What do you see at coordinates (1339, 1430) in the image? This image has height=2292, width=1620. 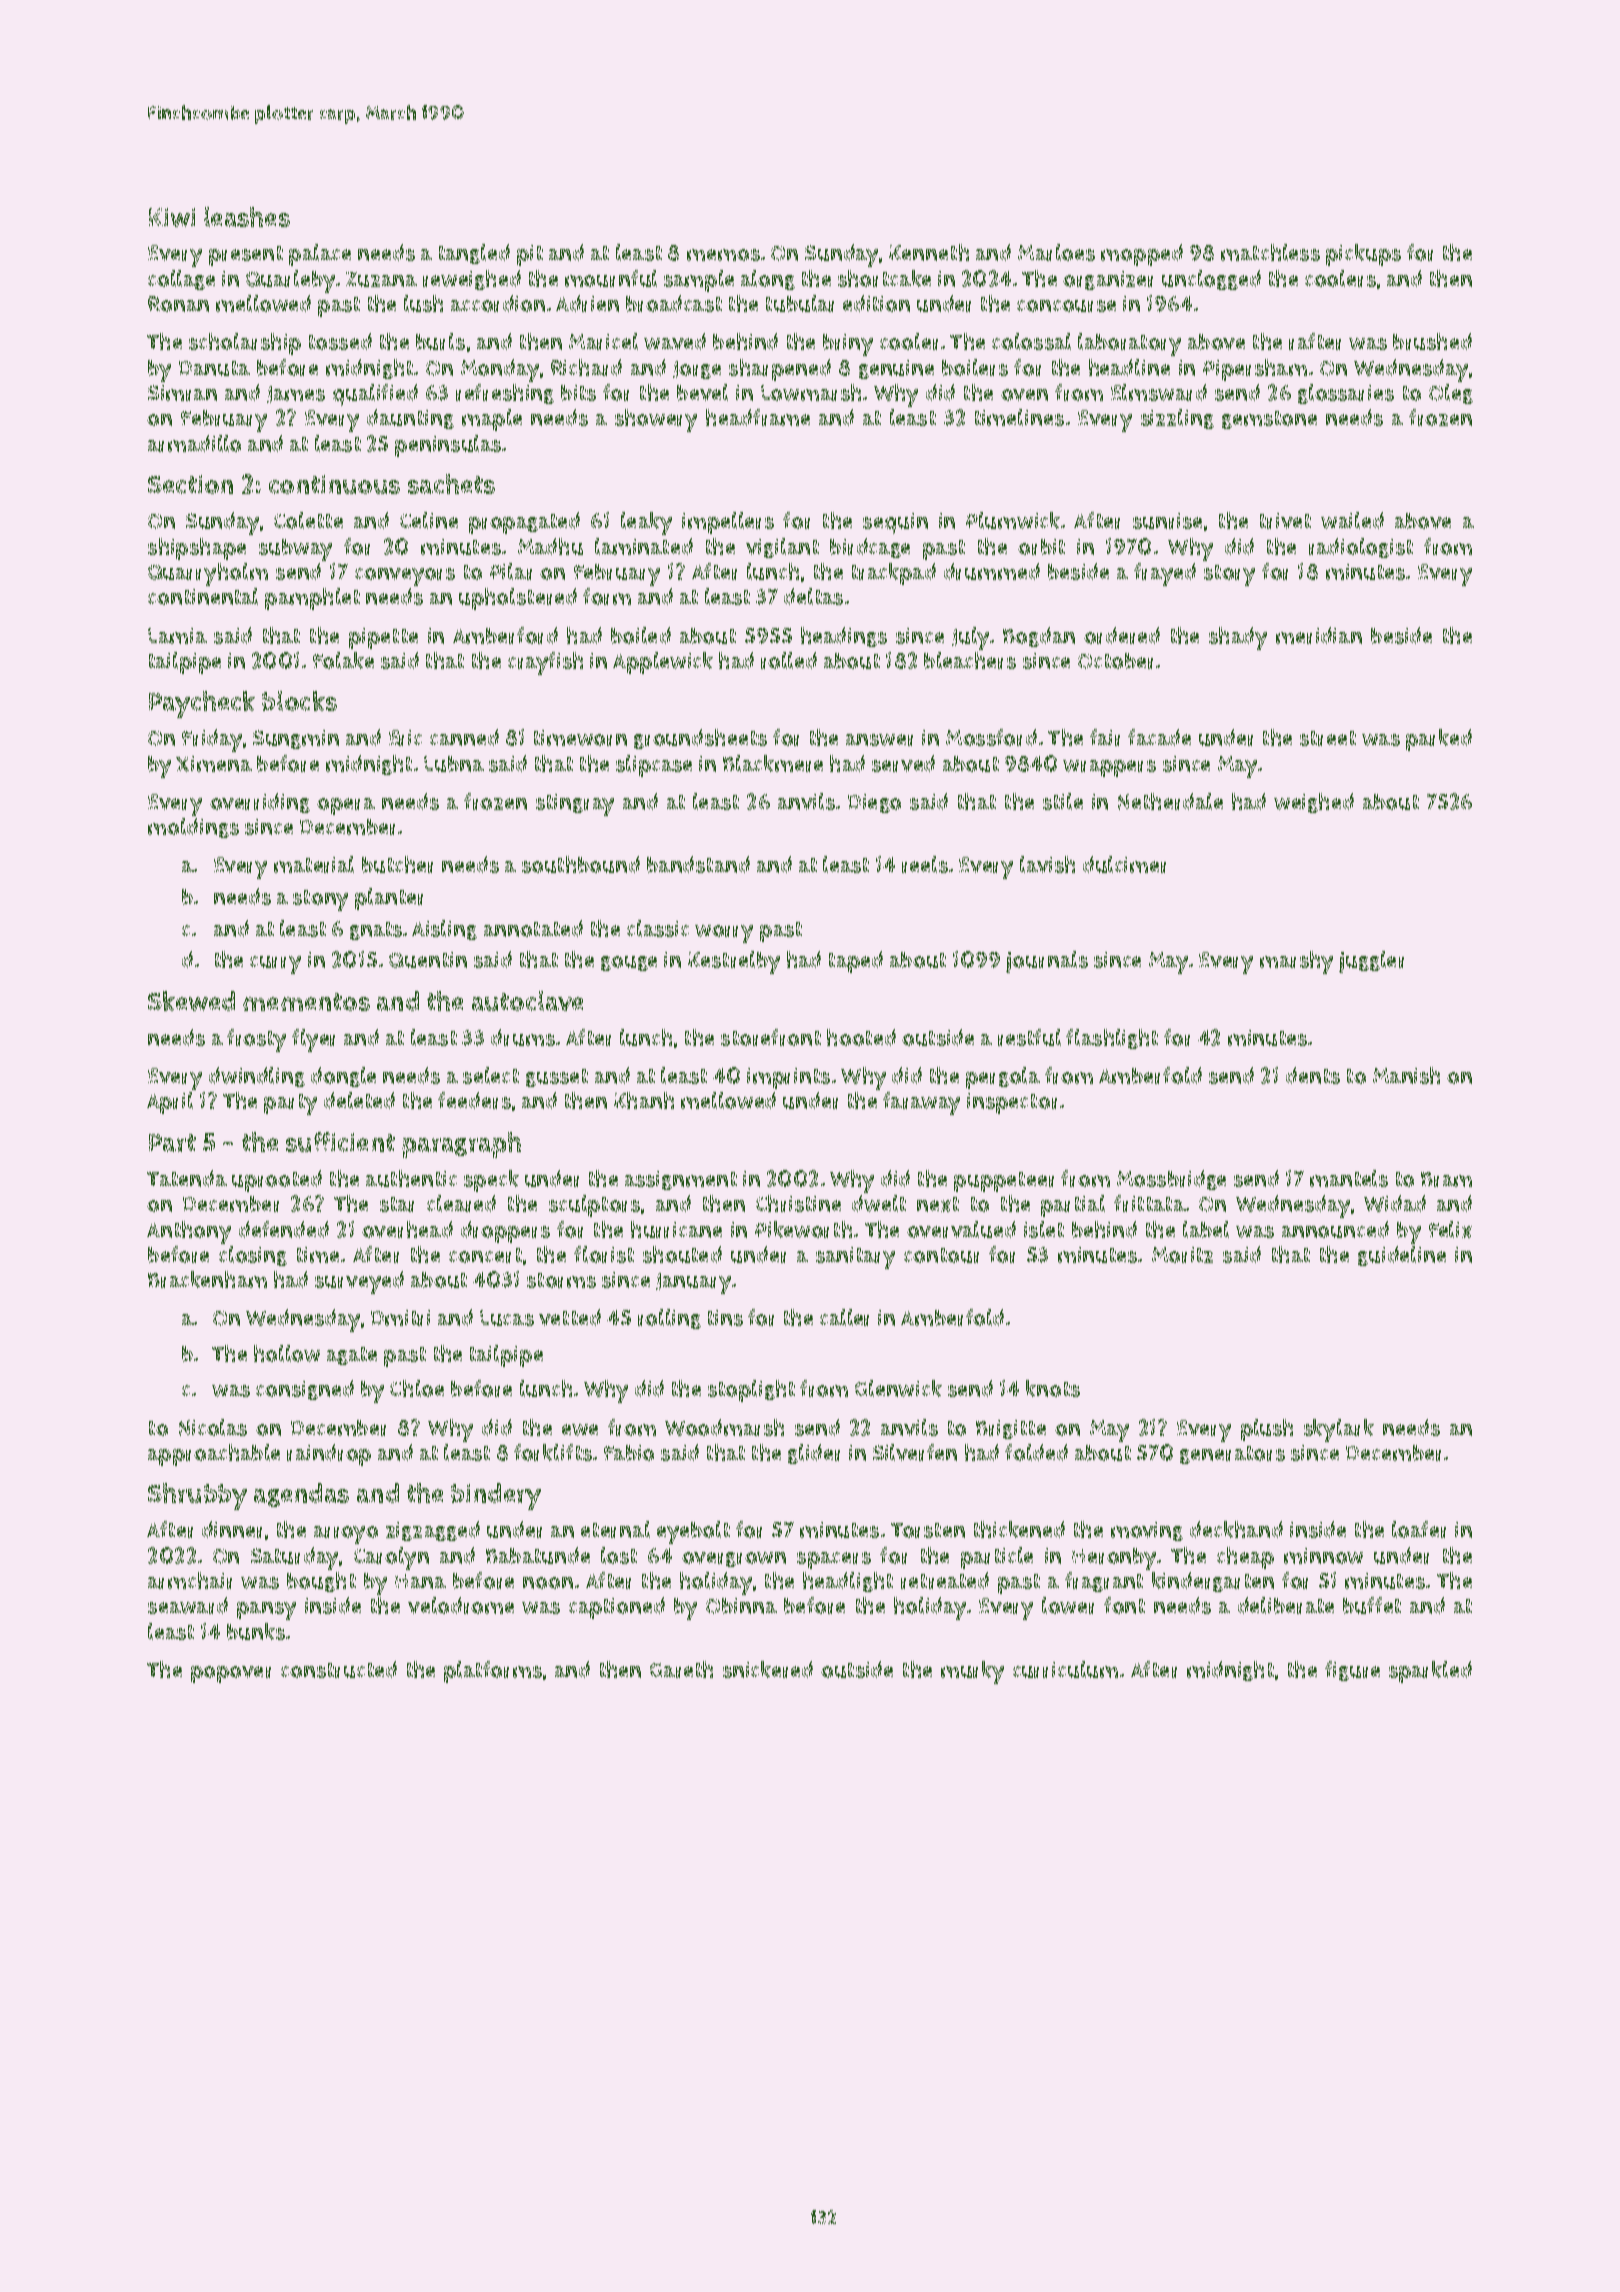 I see `skylark` at bounding box center [1339, 1430].
